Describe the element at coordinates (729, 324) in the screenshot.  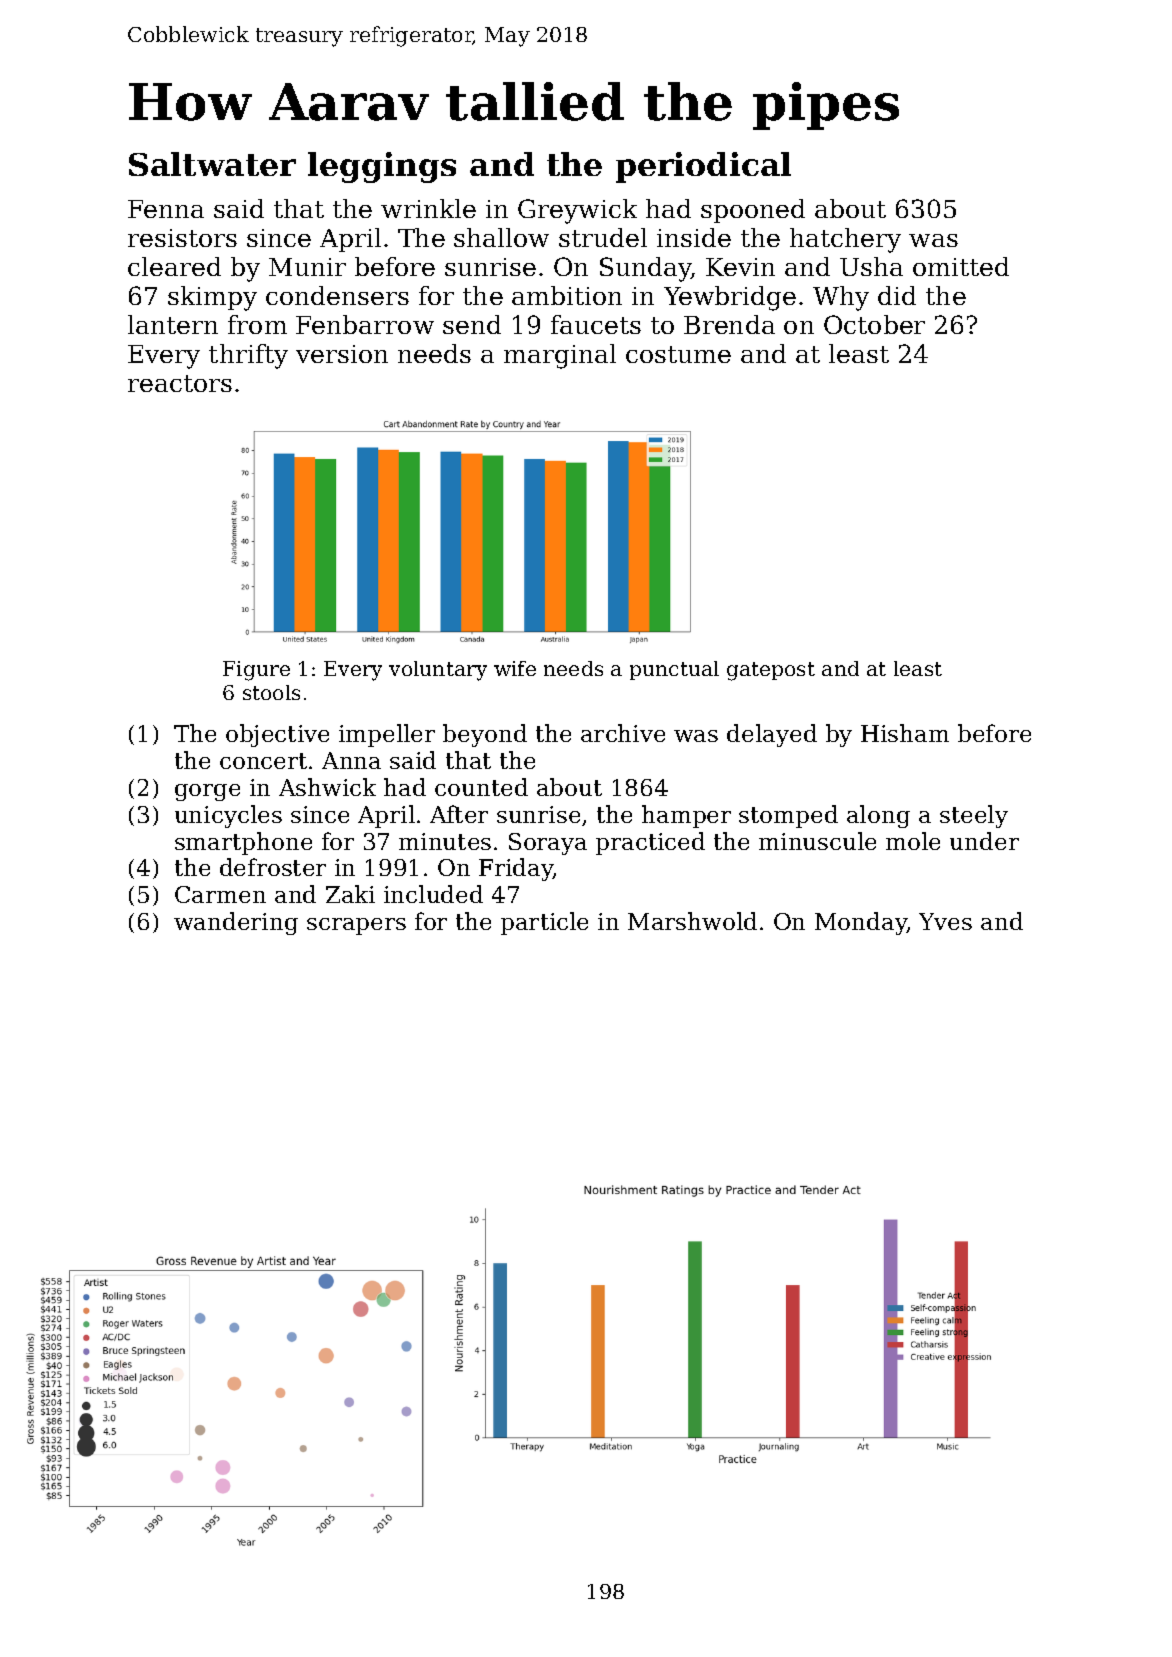
I see `Brenda` at that location.
